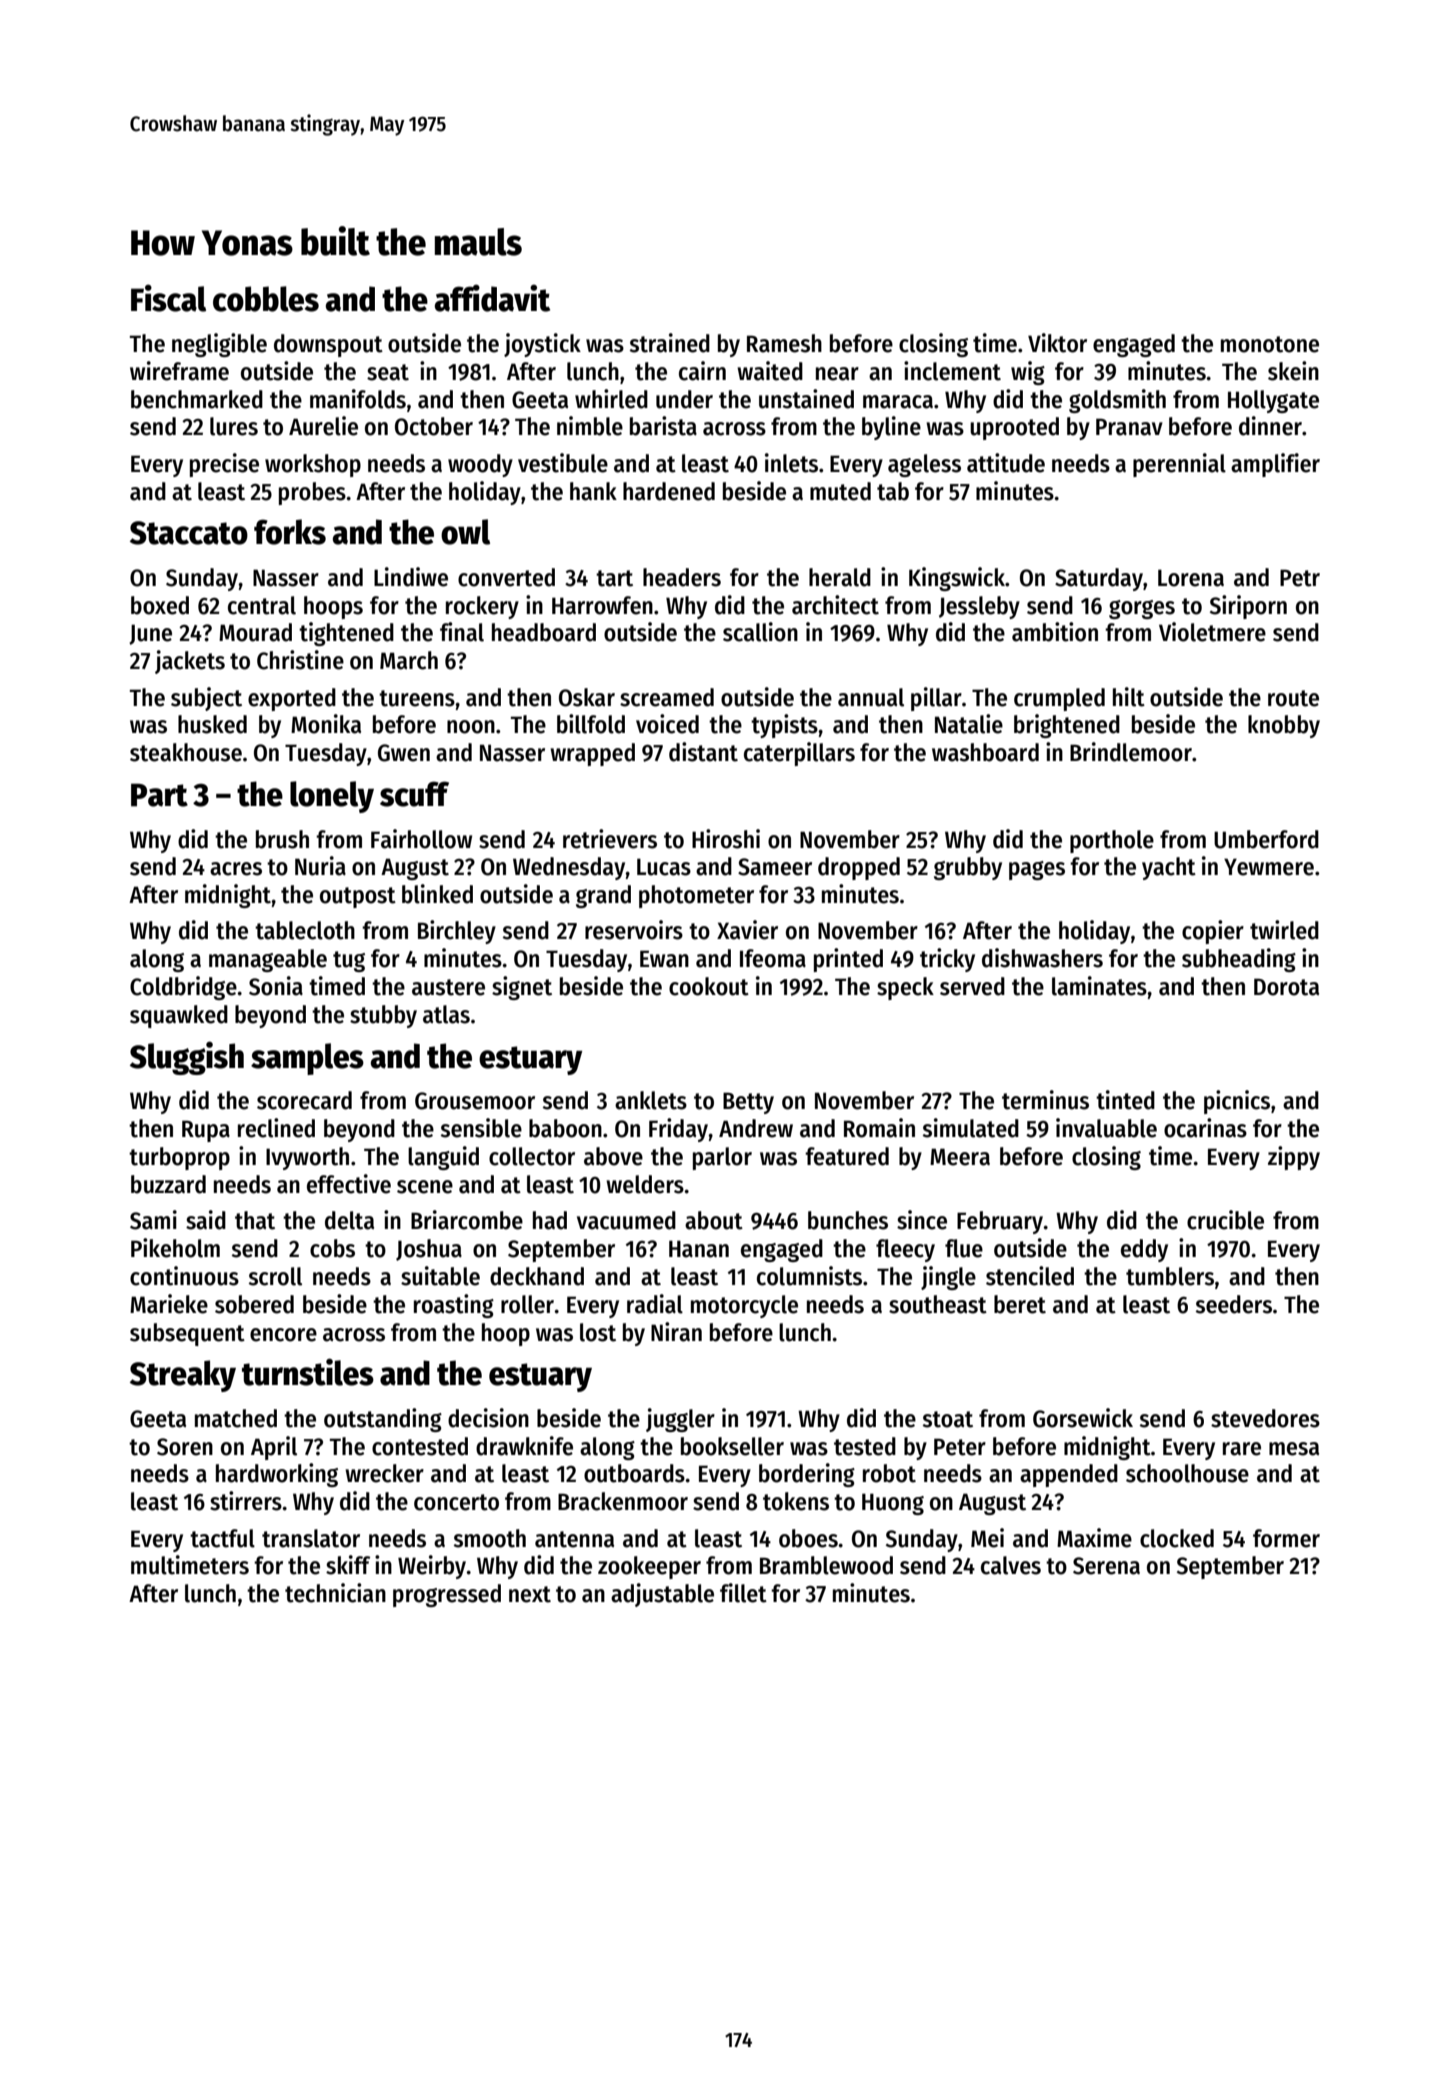 This document has height=2100, width=1450. Describe the element at coordinates (592, 754) in the document. I see `wrapped` at that location.
